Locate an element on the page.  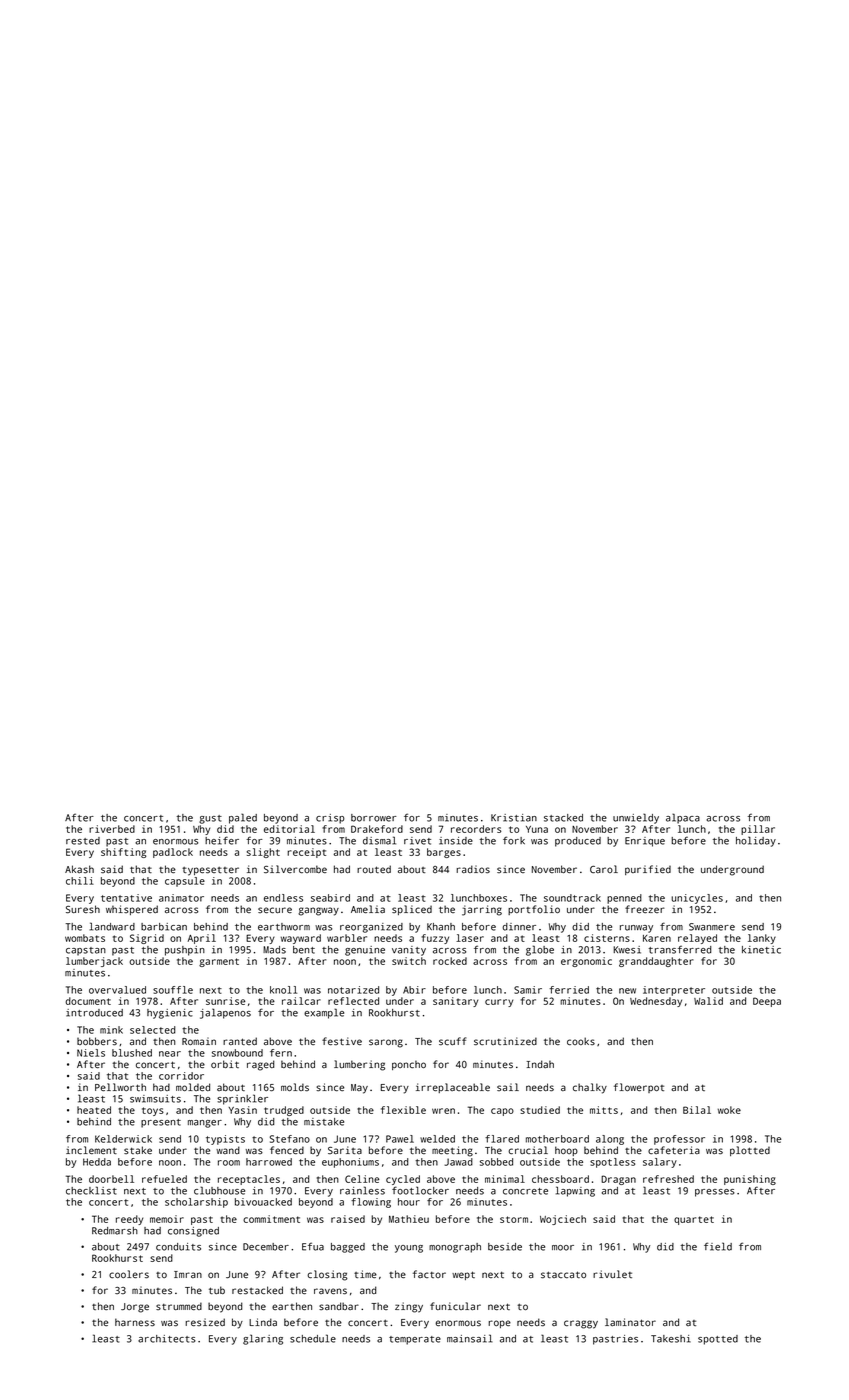
routed is located at coordinates (374, 869).
